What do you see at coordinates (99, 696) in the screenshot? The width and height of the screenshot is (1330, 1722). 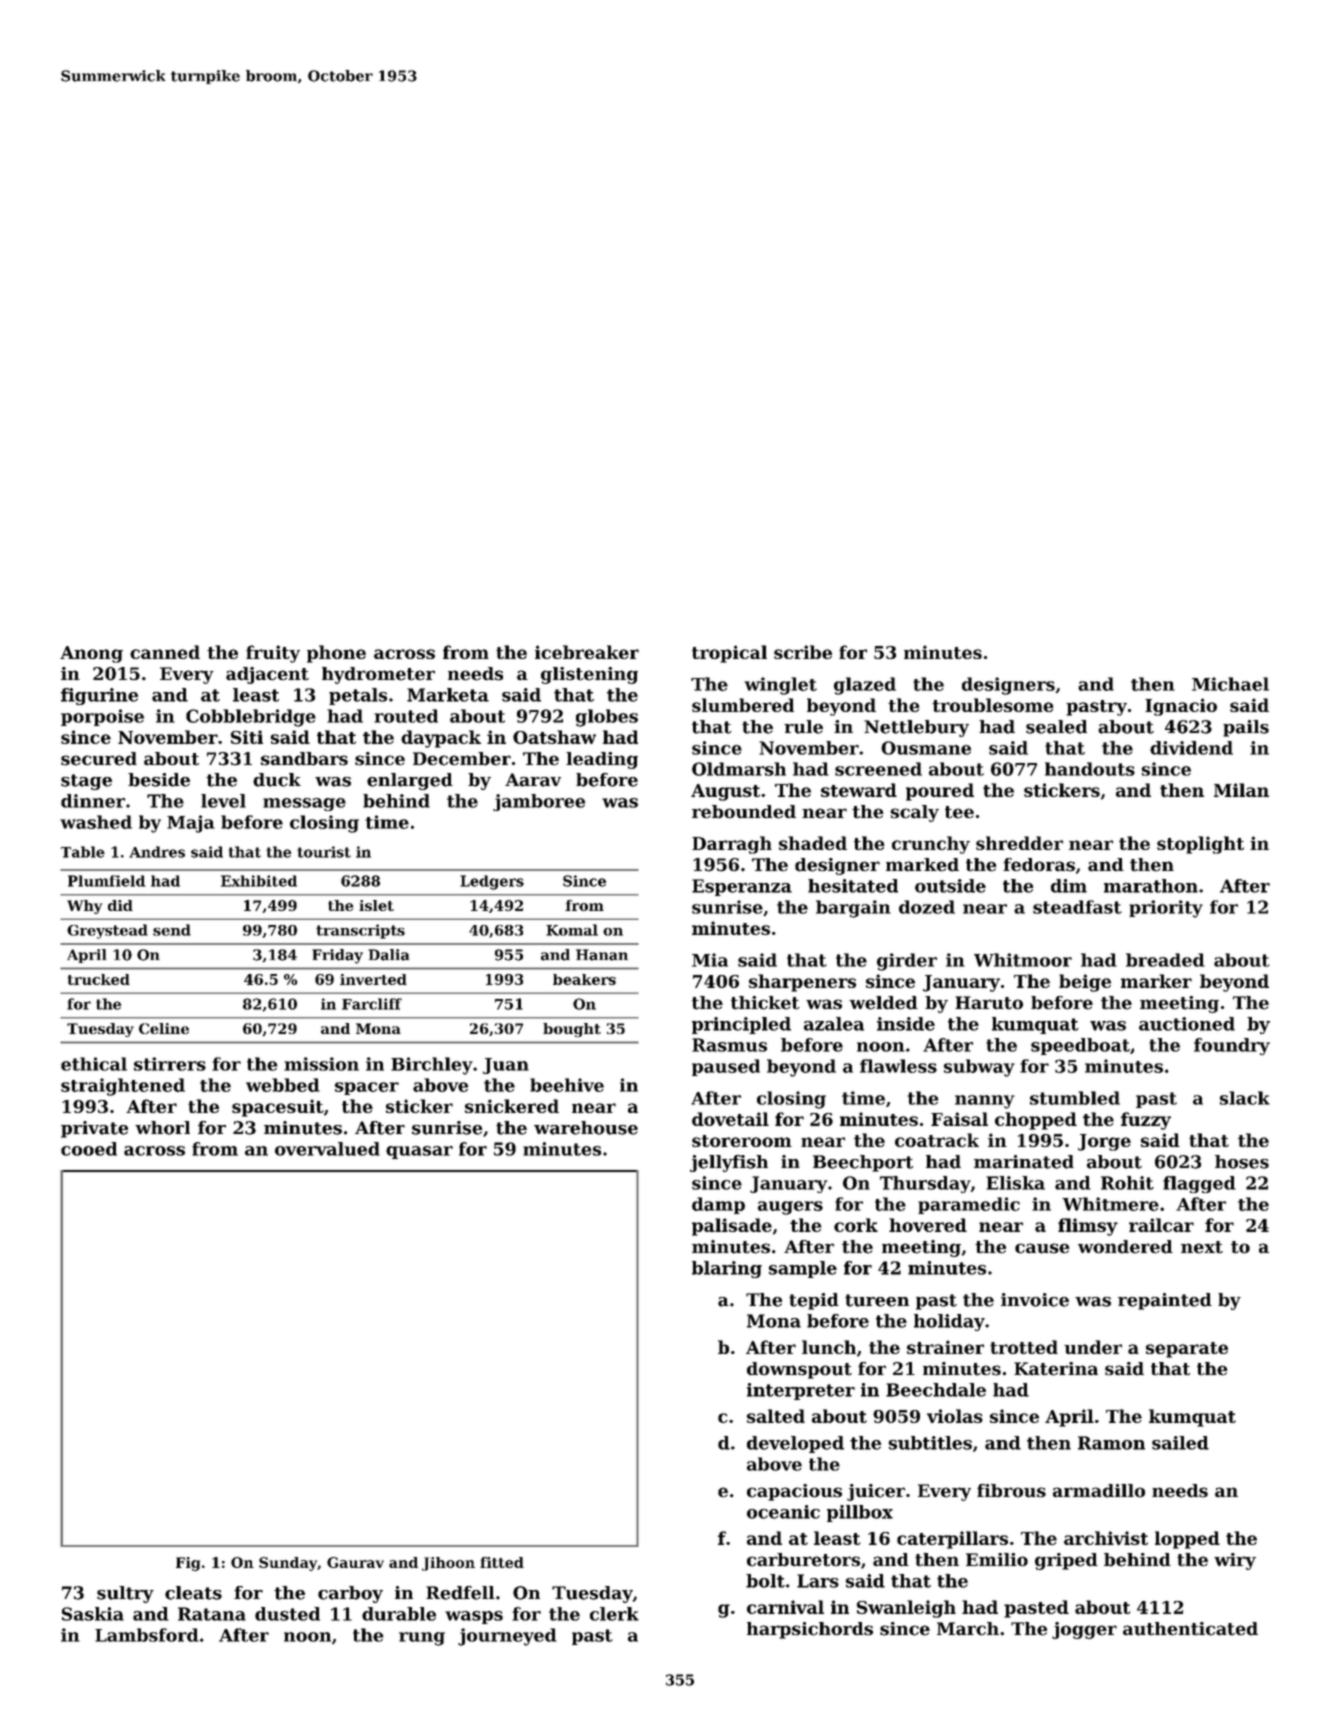 I see `figurine` at bounding box center [99, 696].
